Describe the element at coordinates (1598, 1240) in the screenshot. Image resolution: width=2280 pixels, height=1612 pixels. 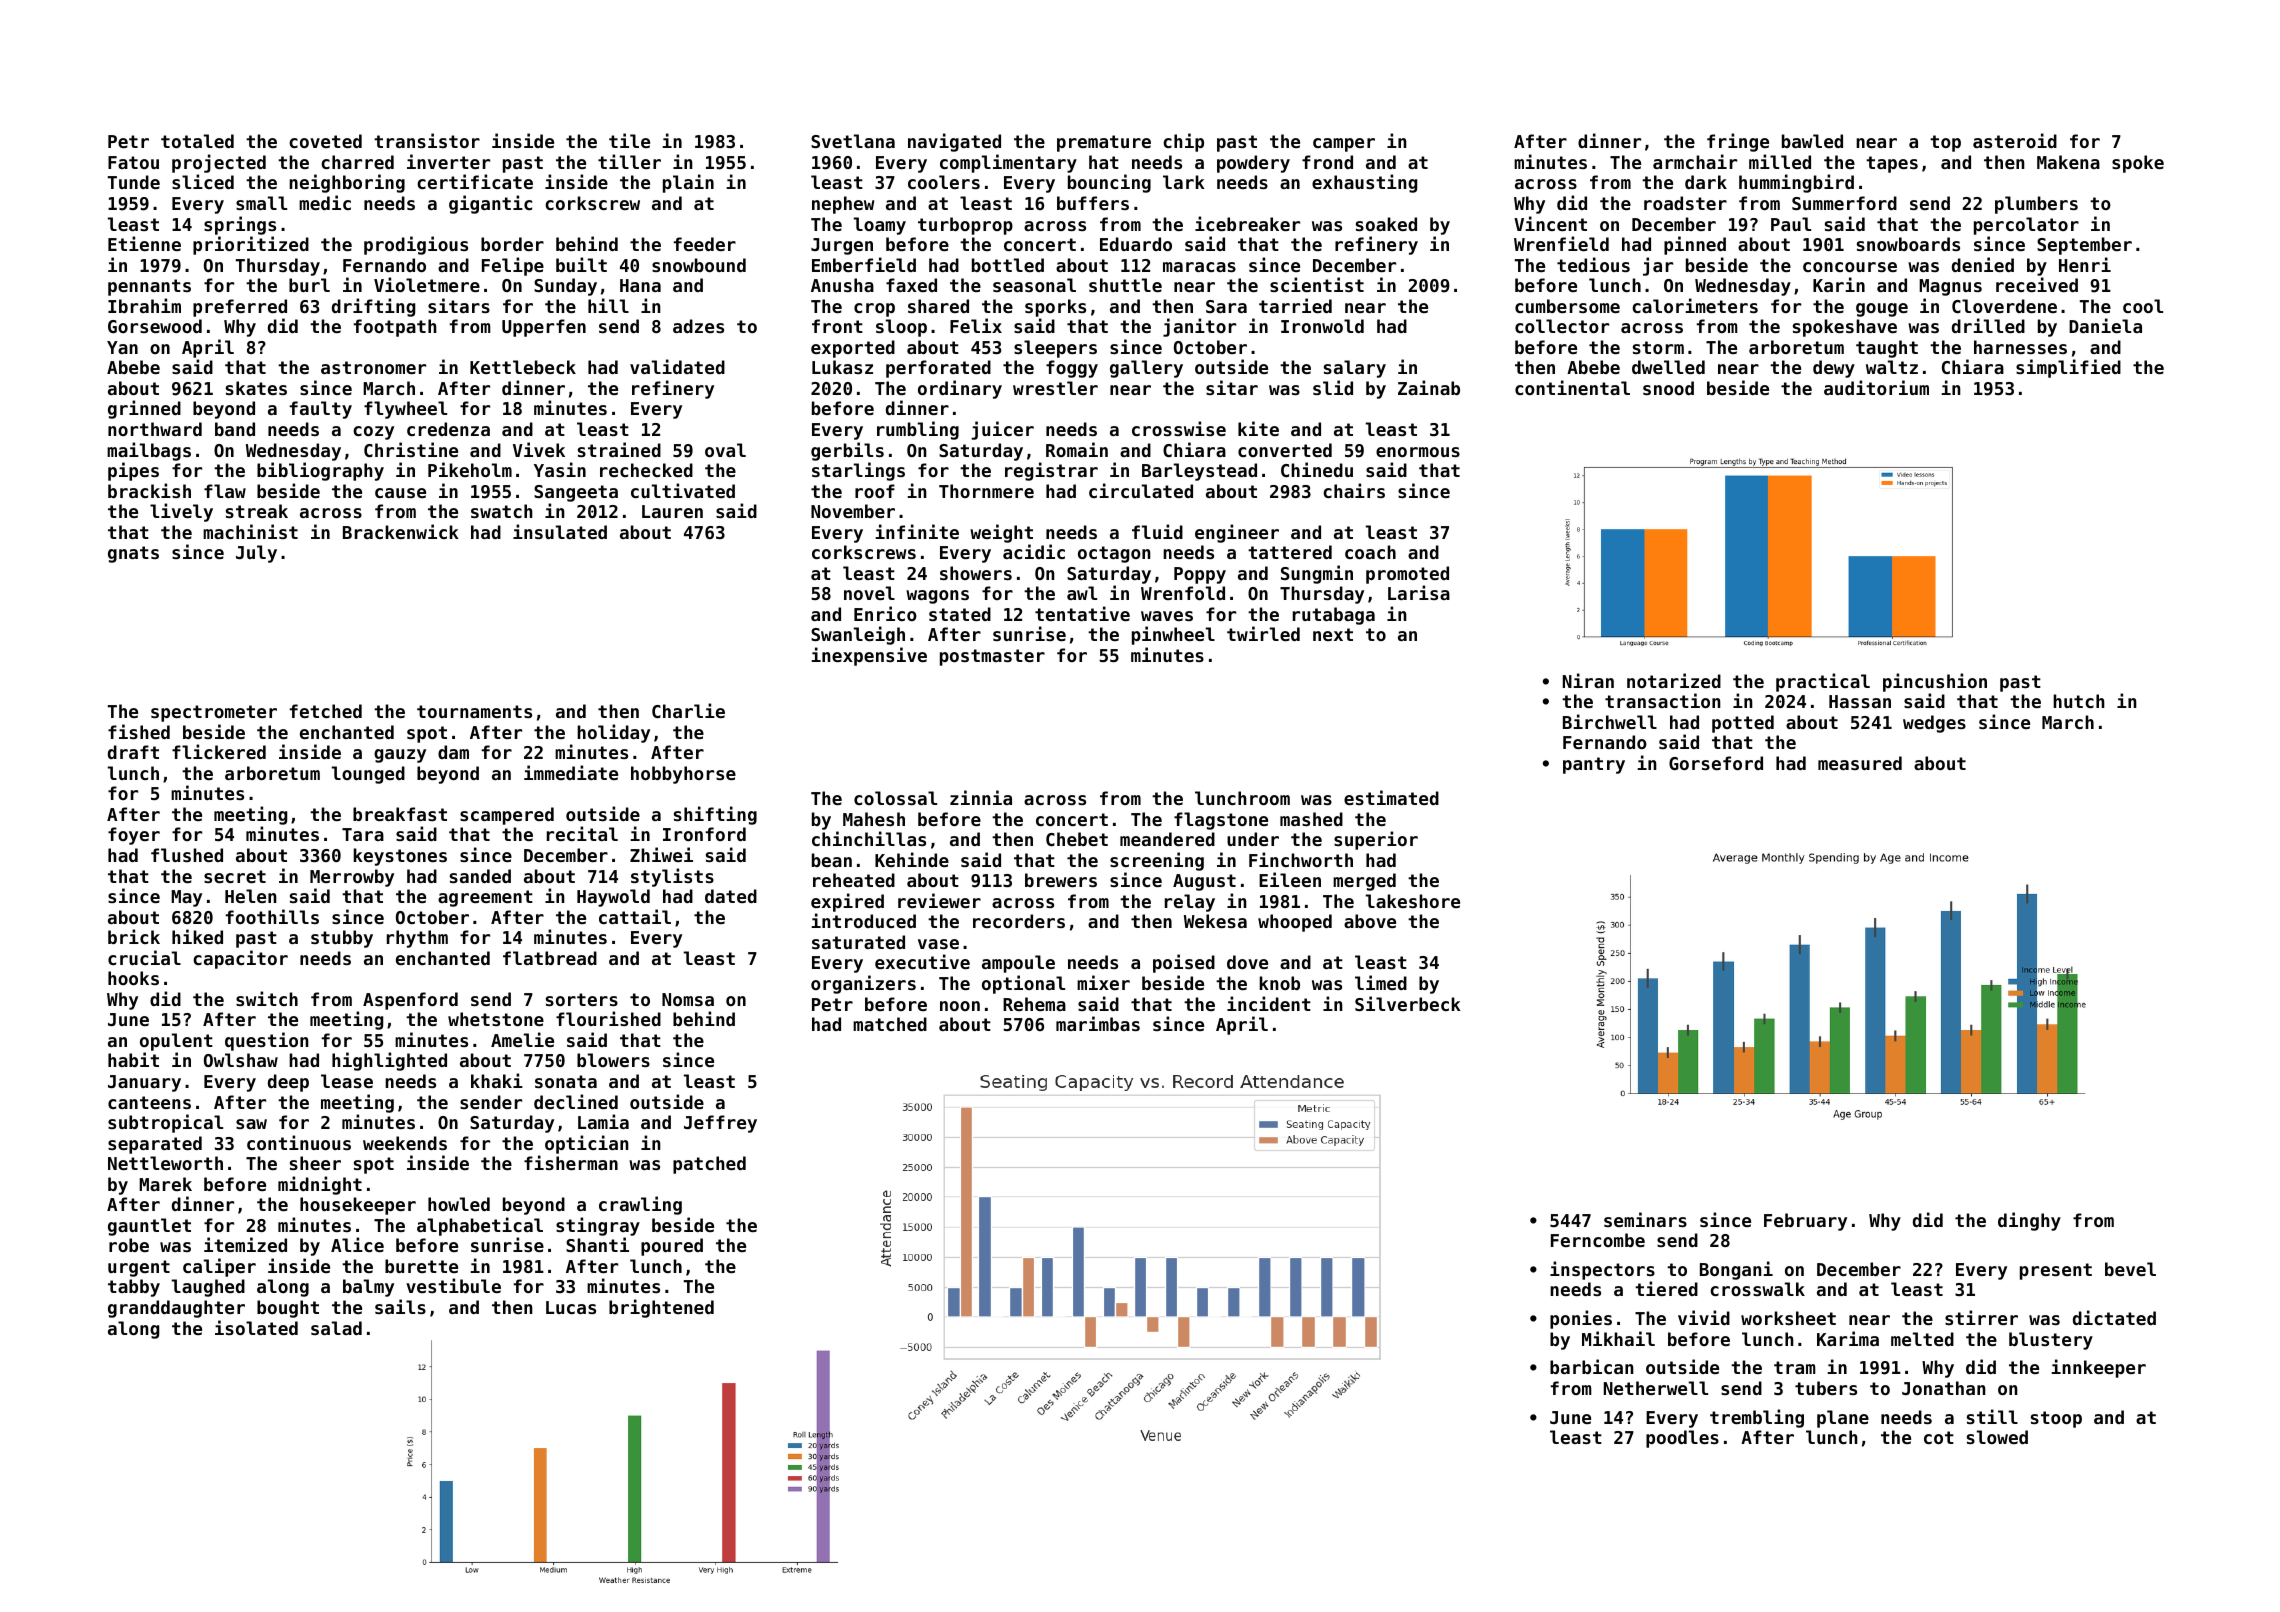
I see `Ferncombe` at that location.
